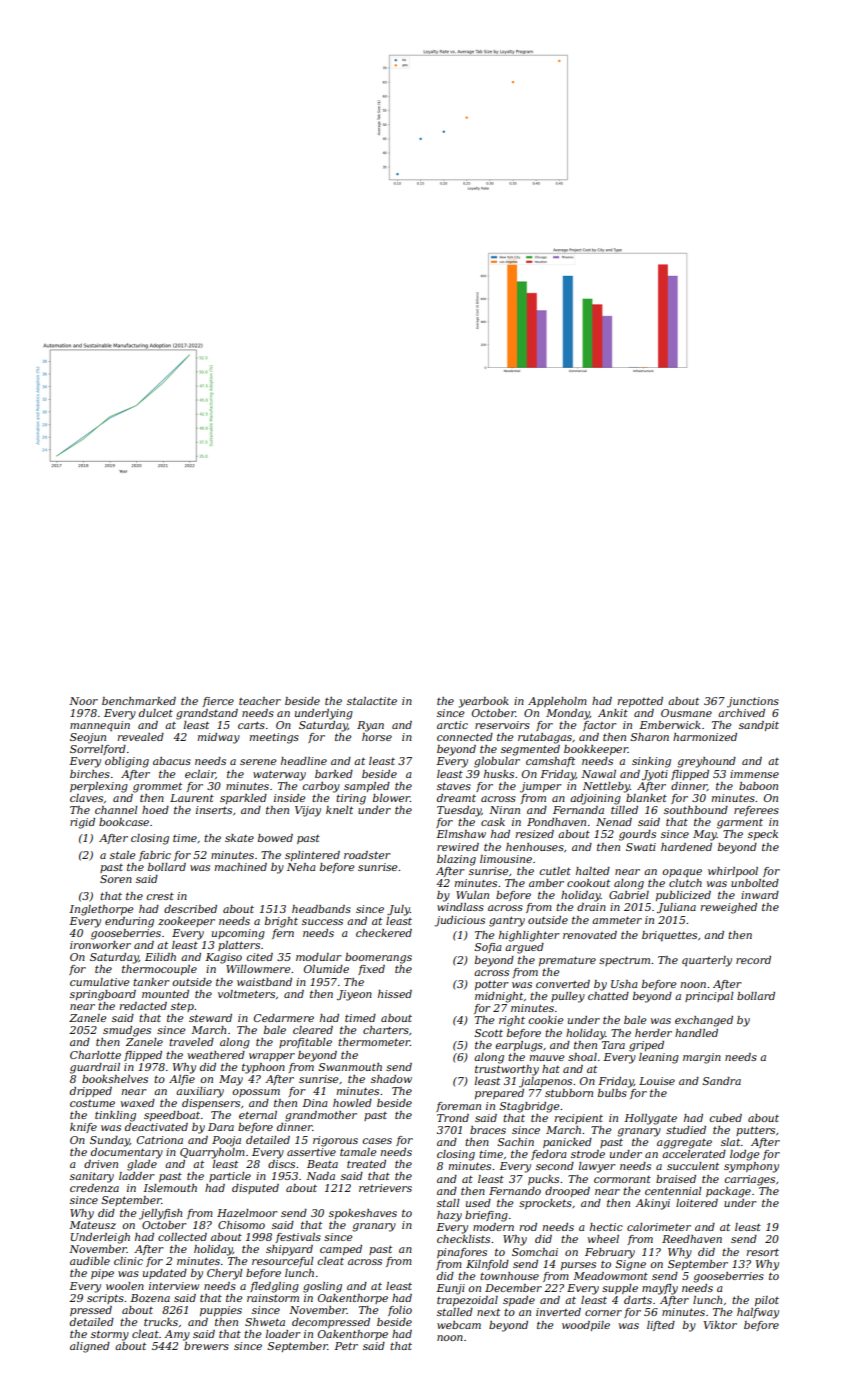 The image size is (849, 1400). Describe the element at coordinates (182, 1080) in the screenshot. I see `Alfie` at that location.
